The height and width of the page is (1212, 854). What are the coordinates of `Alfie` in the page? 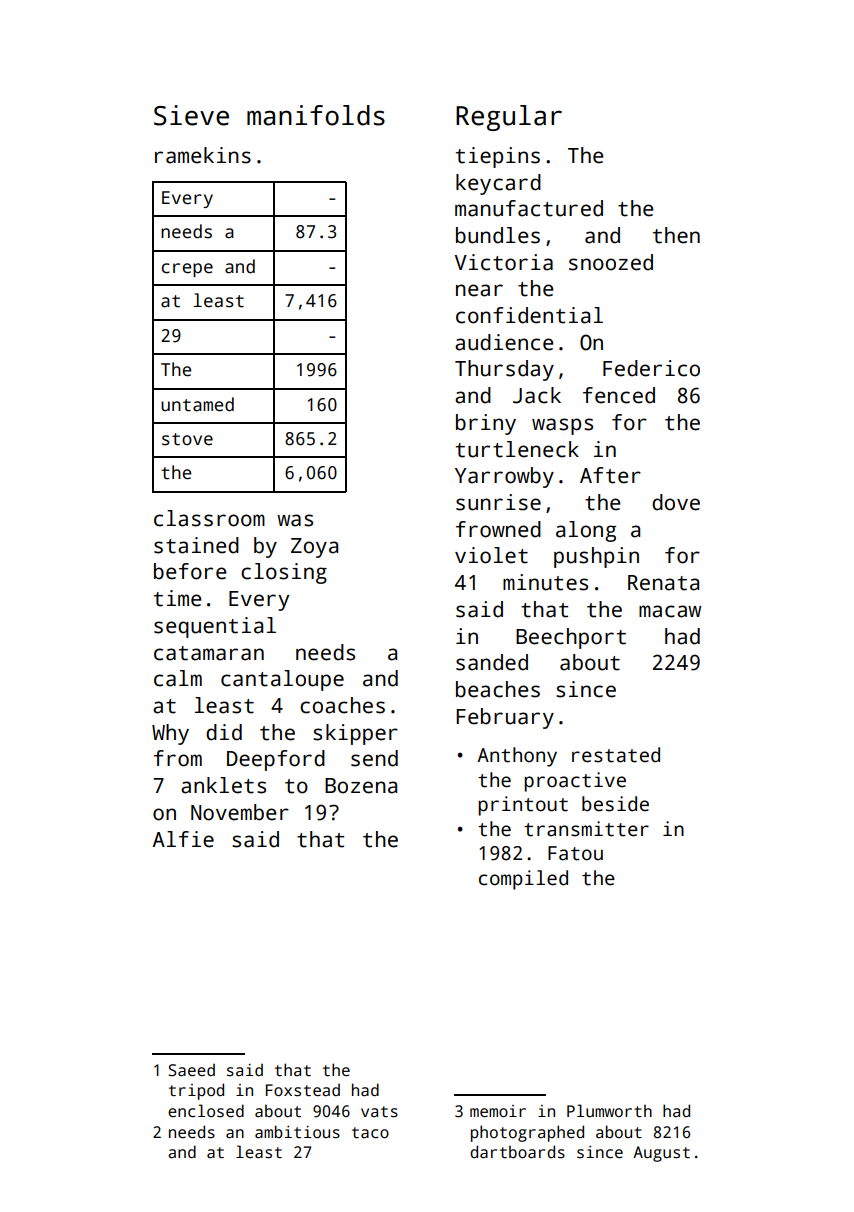 It's located at (183, 839).
